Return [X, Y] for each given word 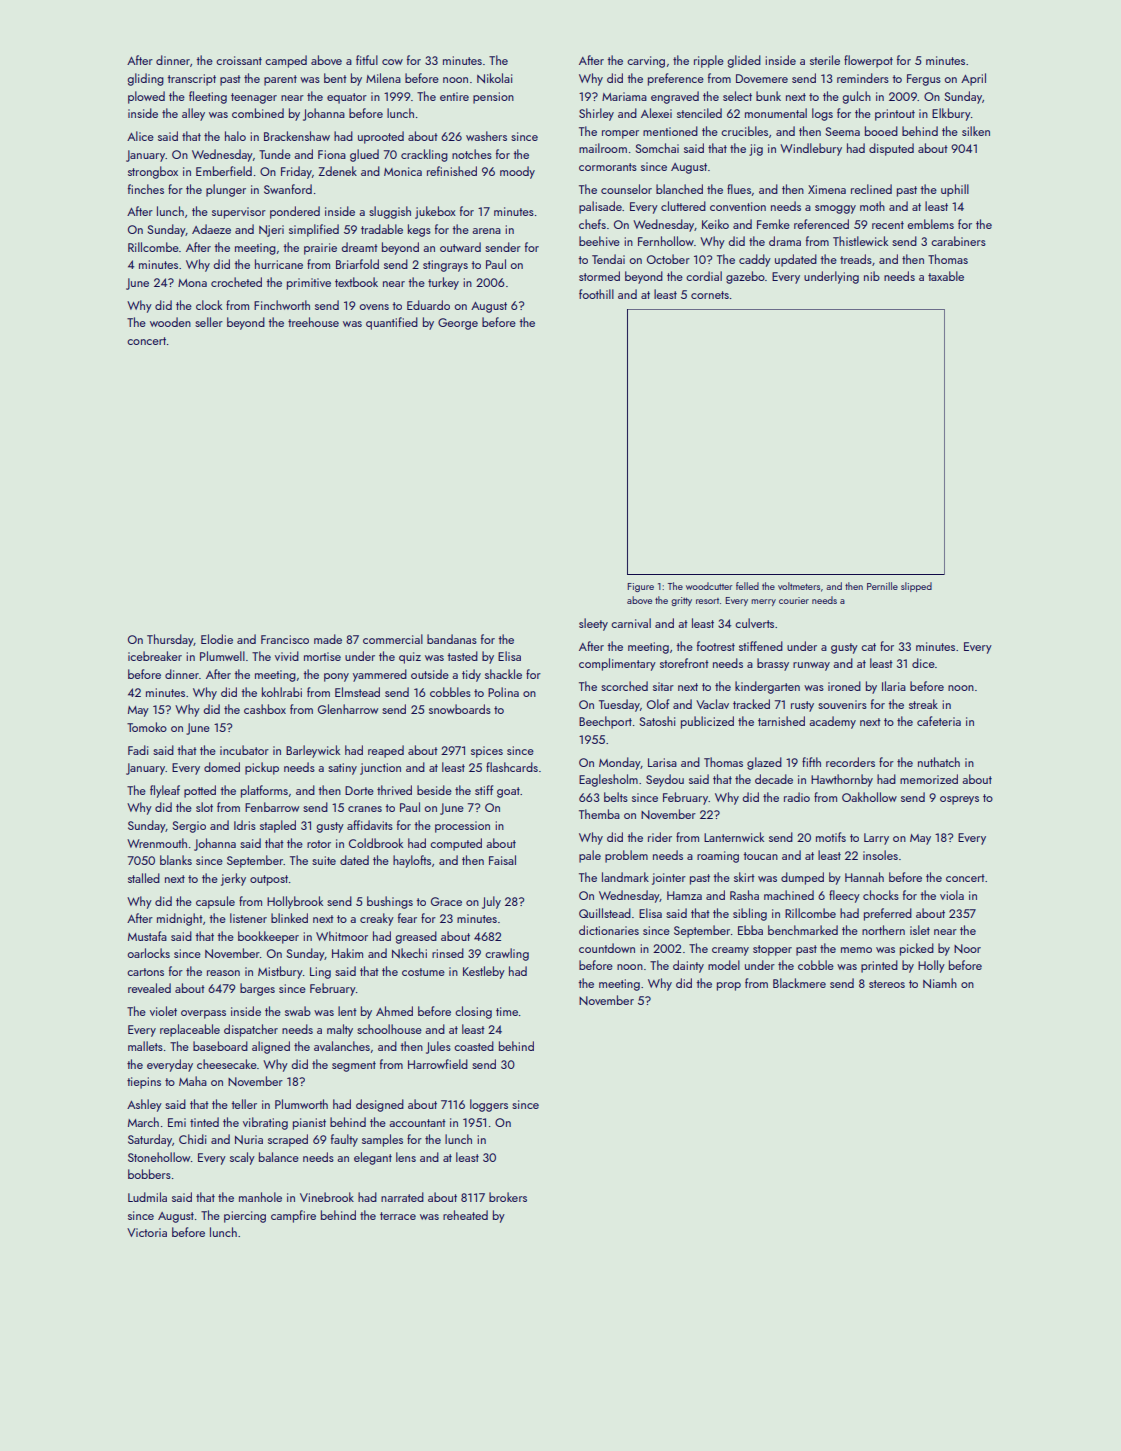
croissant [239, 60]
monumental [776, 113]
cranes [365, 809]
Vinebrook [327, 1197]
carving [646, 62]
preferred [888, 914]
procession [462, 827]
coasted [474, 1046]
